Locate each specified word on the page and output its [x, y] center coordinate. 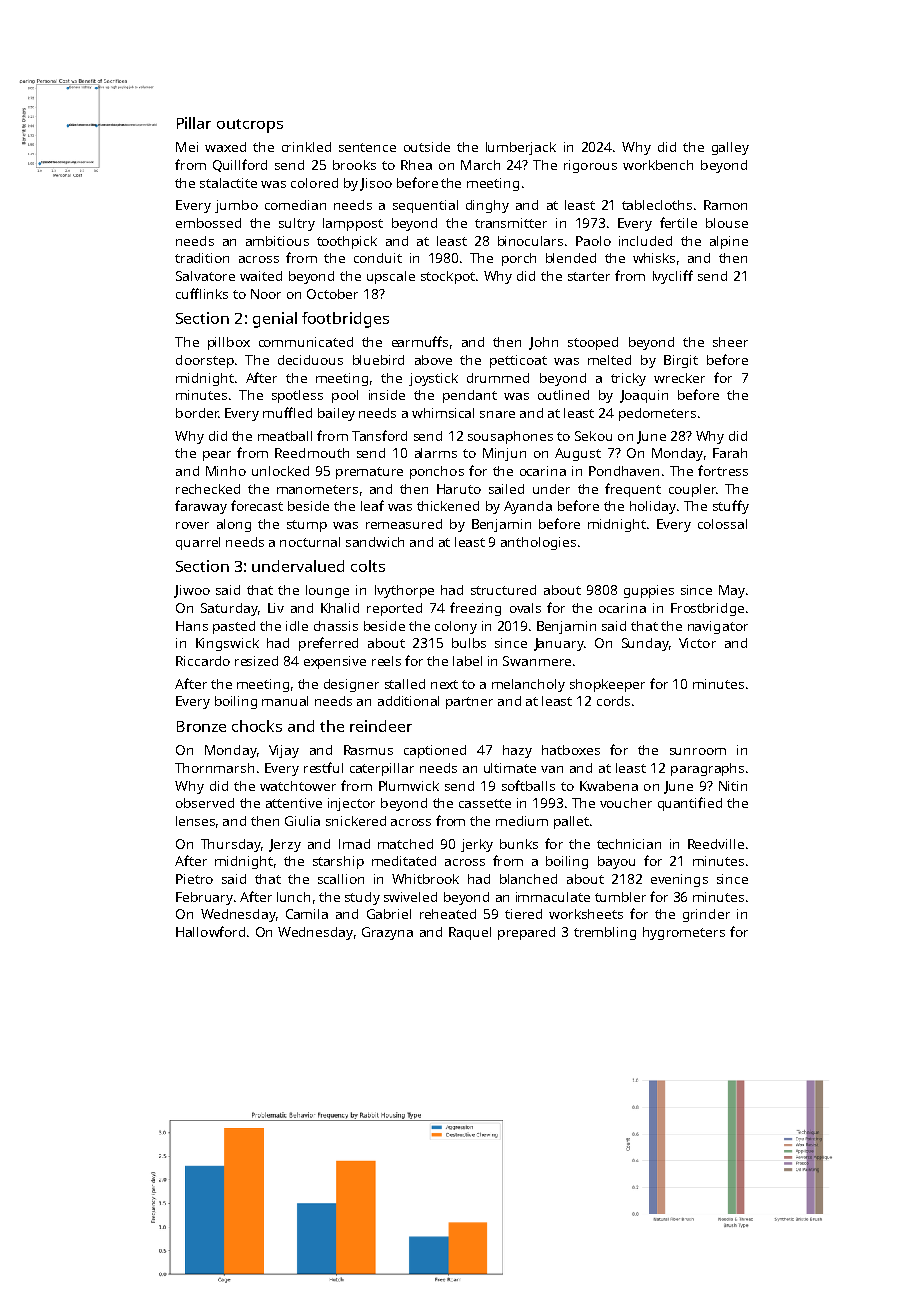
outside [427, 147]
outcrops [250, 126]
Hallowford [210, 931]
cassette [485, 803]
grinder [706, 915]
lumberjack [521, 148]
